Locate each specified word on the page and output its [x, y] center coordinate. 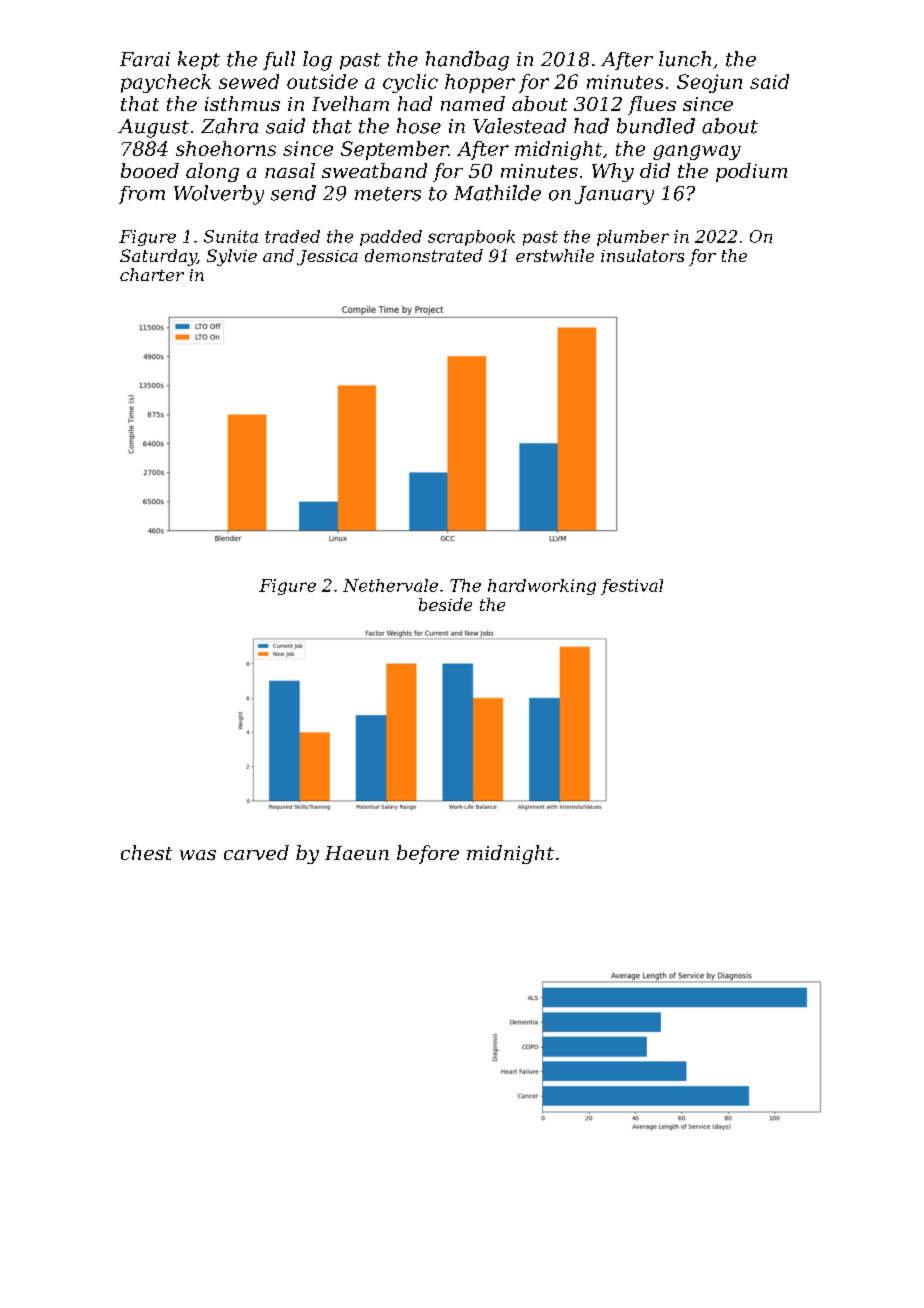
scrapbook [471, 238]
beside [445, 604]
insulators [642, 255]
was [198, 855]
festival [632, 587]
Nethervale [390, 585]
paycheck [166, 83]
